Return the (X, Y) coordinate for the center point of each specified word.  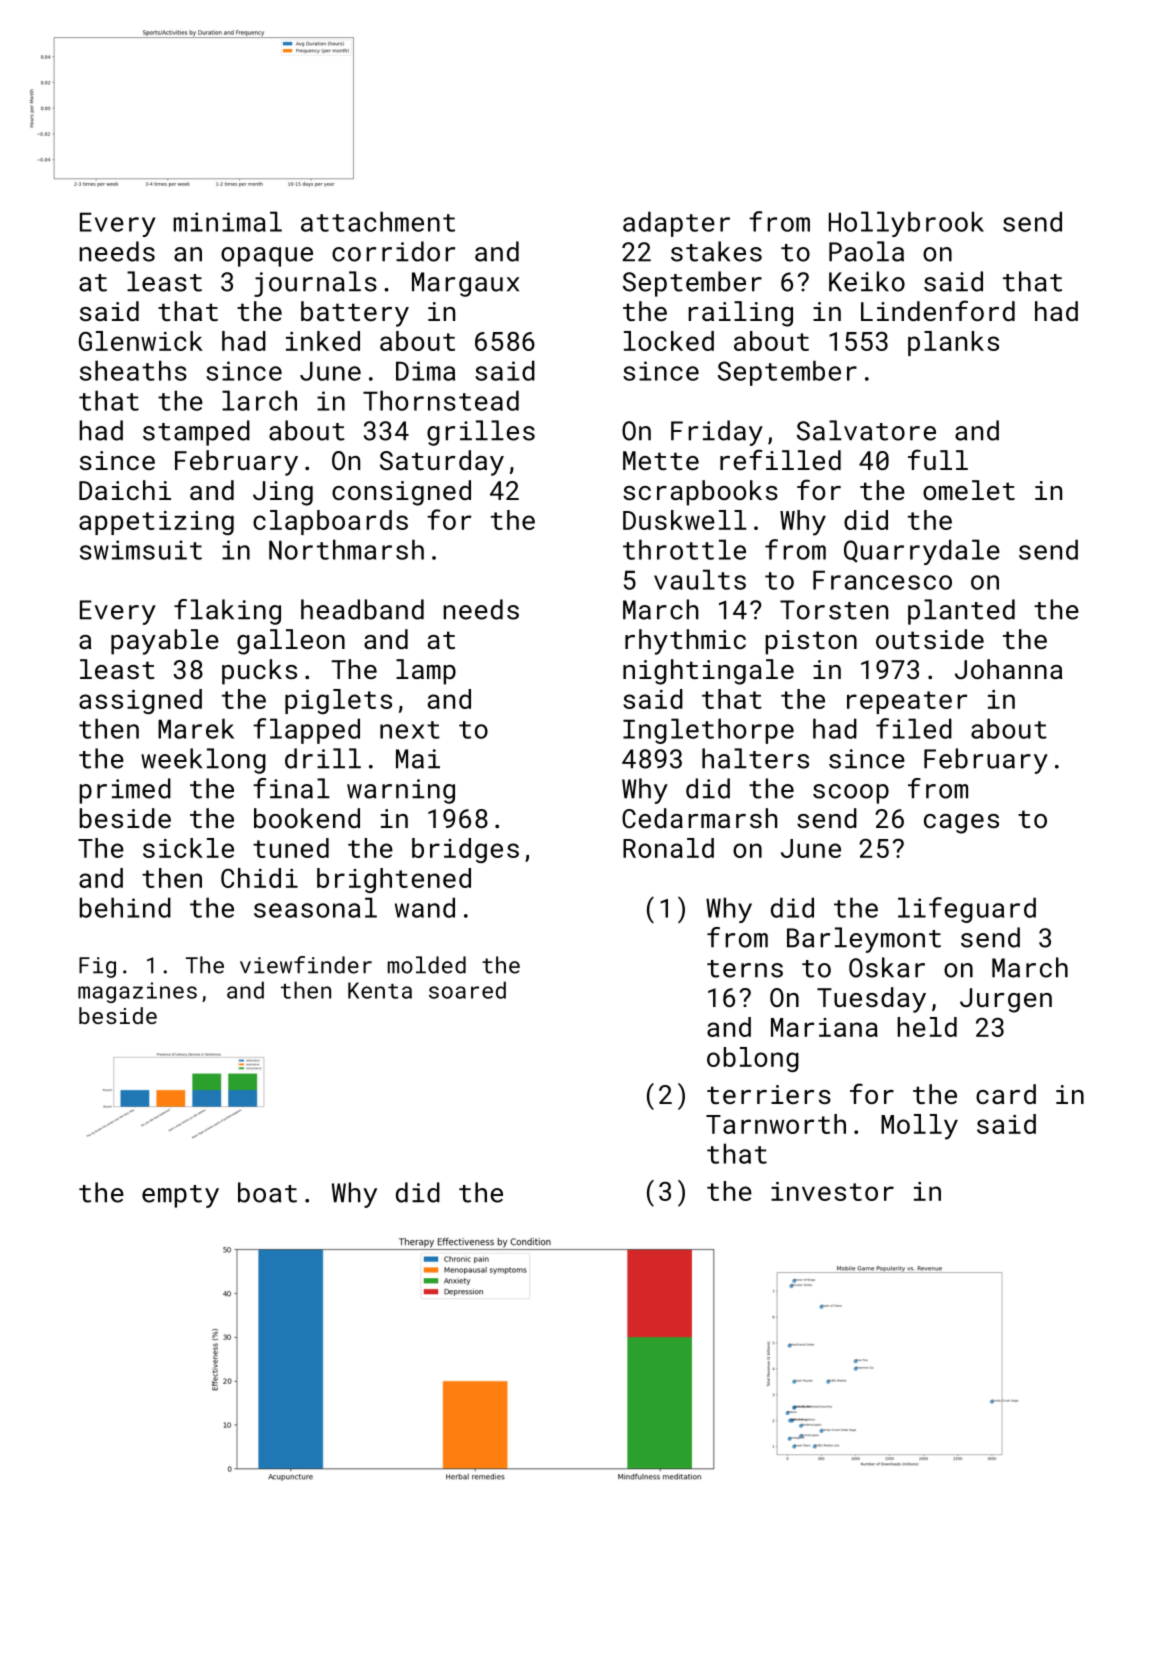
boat (267, 1192)
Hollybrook (906, 224)
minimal (227, 221)
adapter (676, 224)
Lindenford (938, 310)
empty (180, 1196)
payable (165, 642)
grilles (481, 433)
